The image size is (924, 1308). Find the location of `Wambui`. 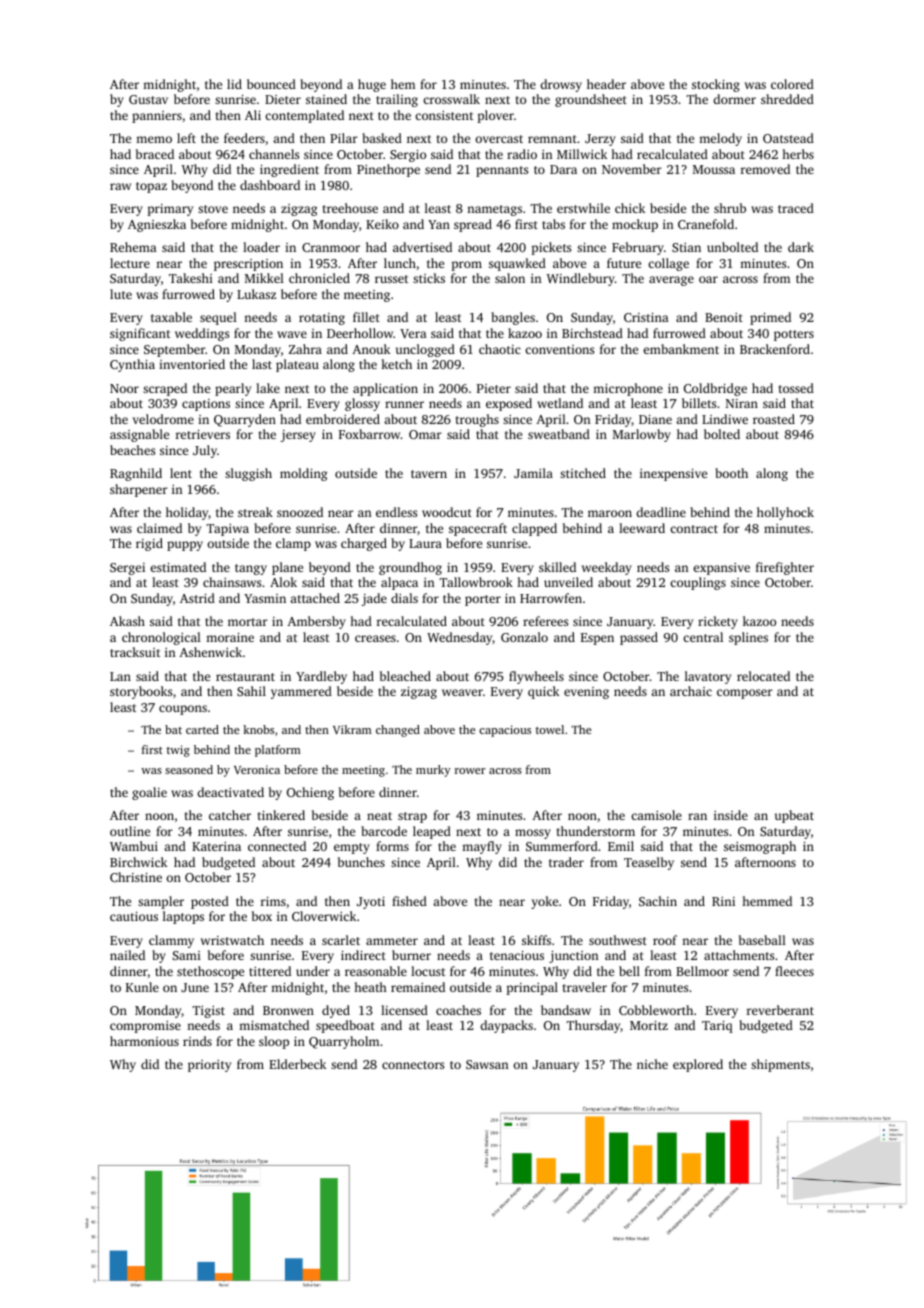

Wambui is located at coordinates (134, 846).
